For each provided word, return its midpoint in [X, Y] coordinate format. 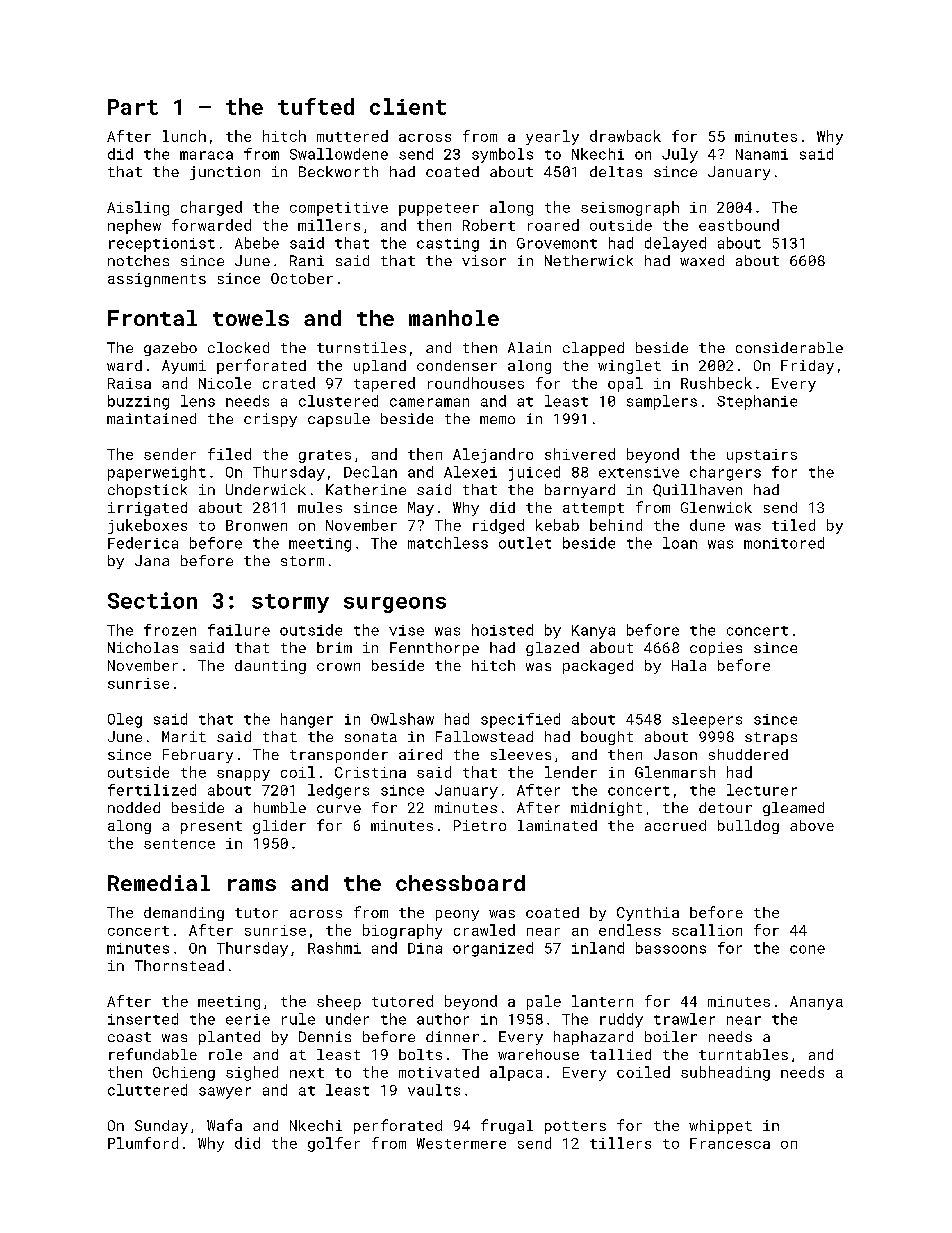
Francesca [730, 1143]
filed [229, 454]
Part [133, 107]
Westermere [461, 1143]
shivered [580, 454]
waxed [702, 260]
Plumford [143, 1143]
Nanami [762, 154]
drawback [625, 136]
